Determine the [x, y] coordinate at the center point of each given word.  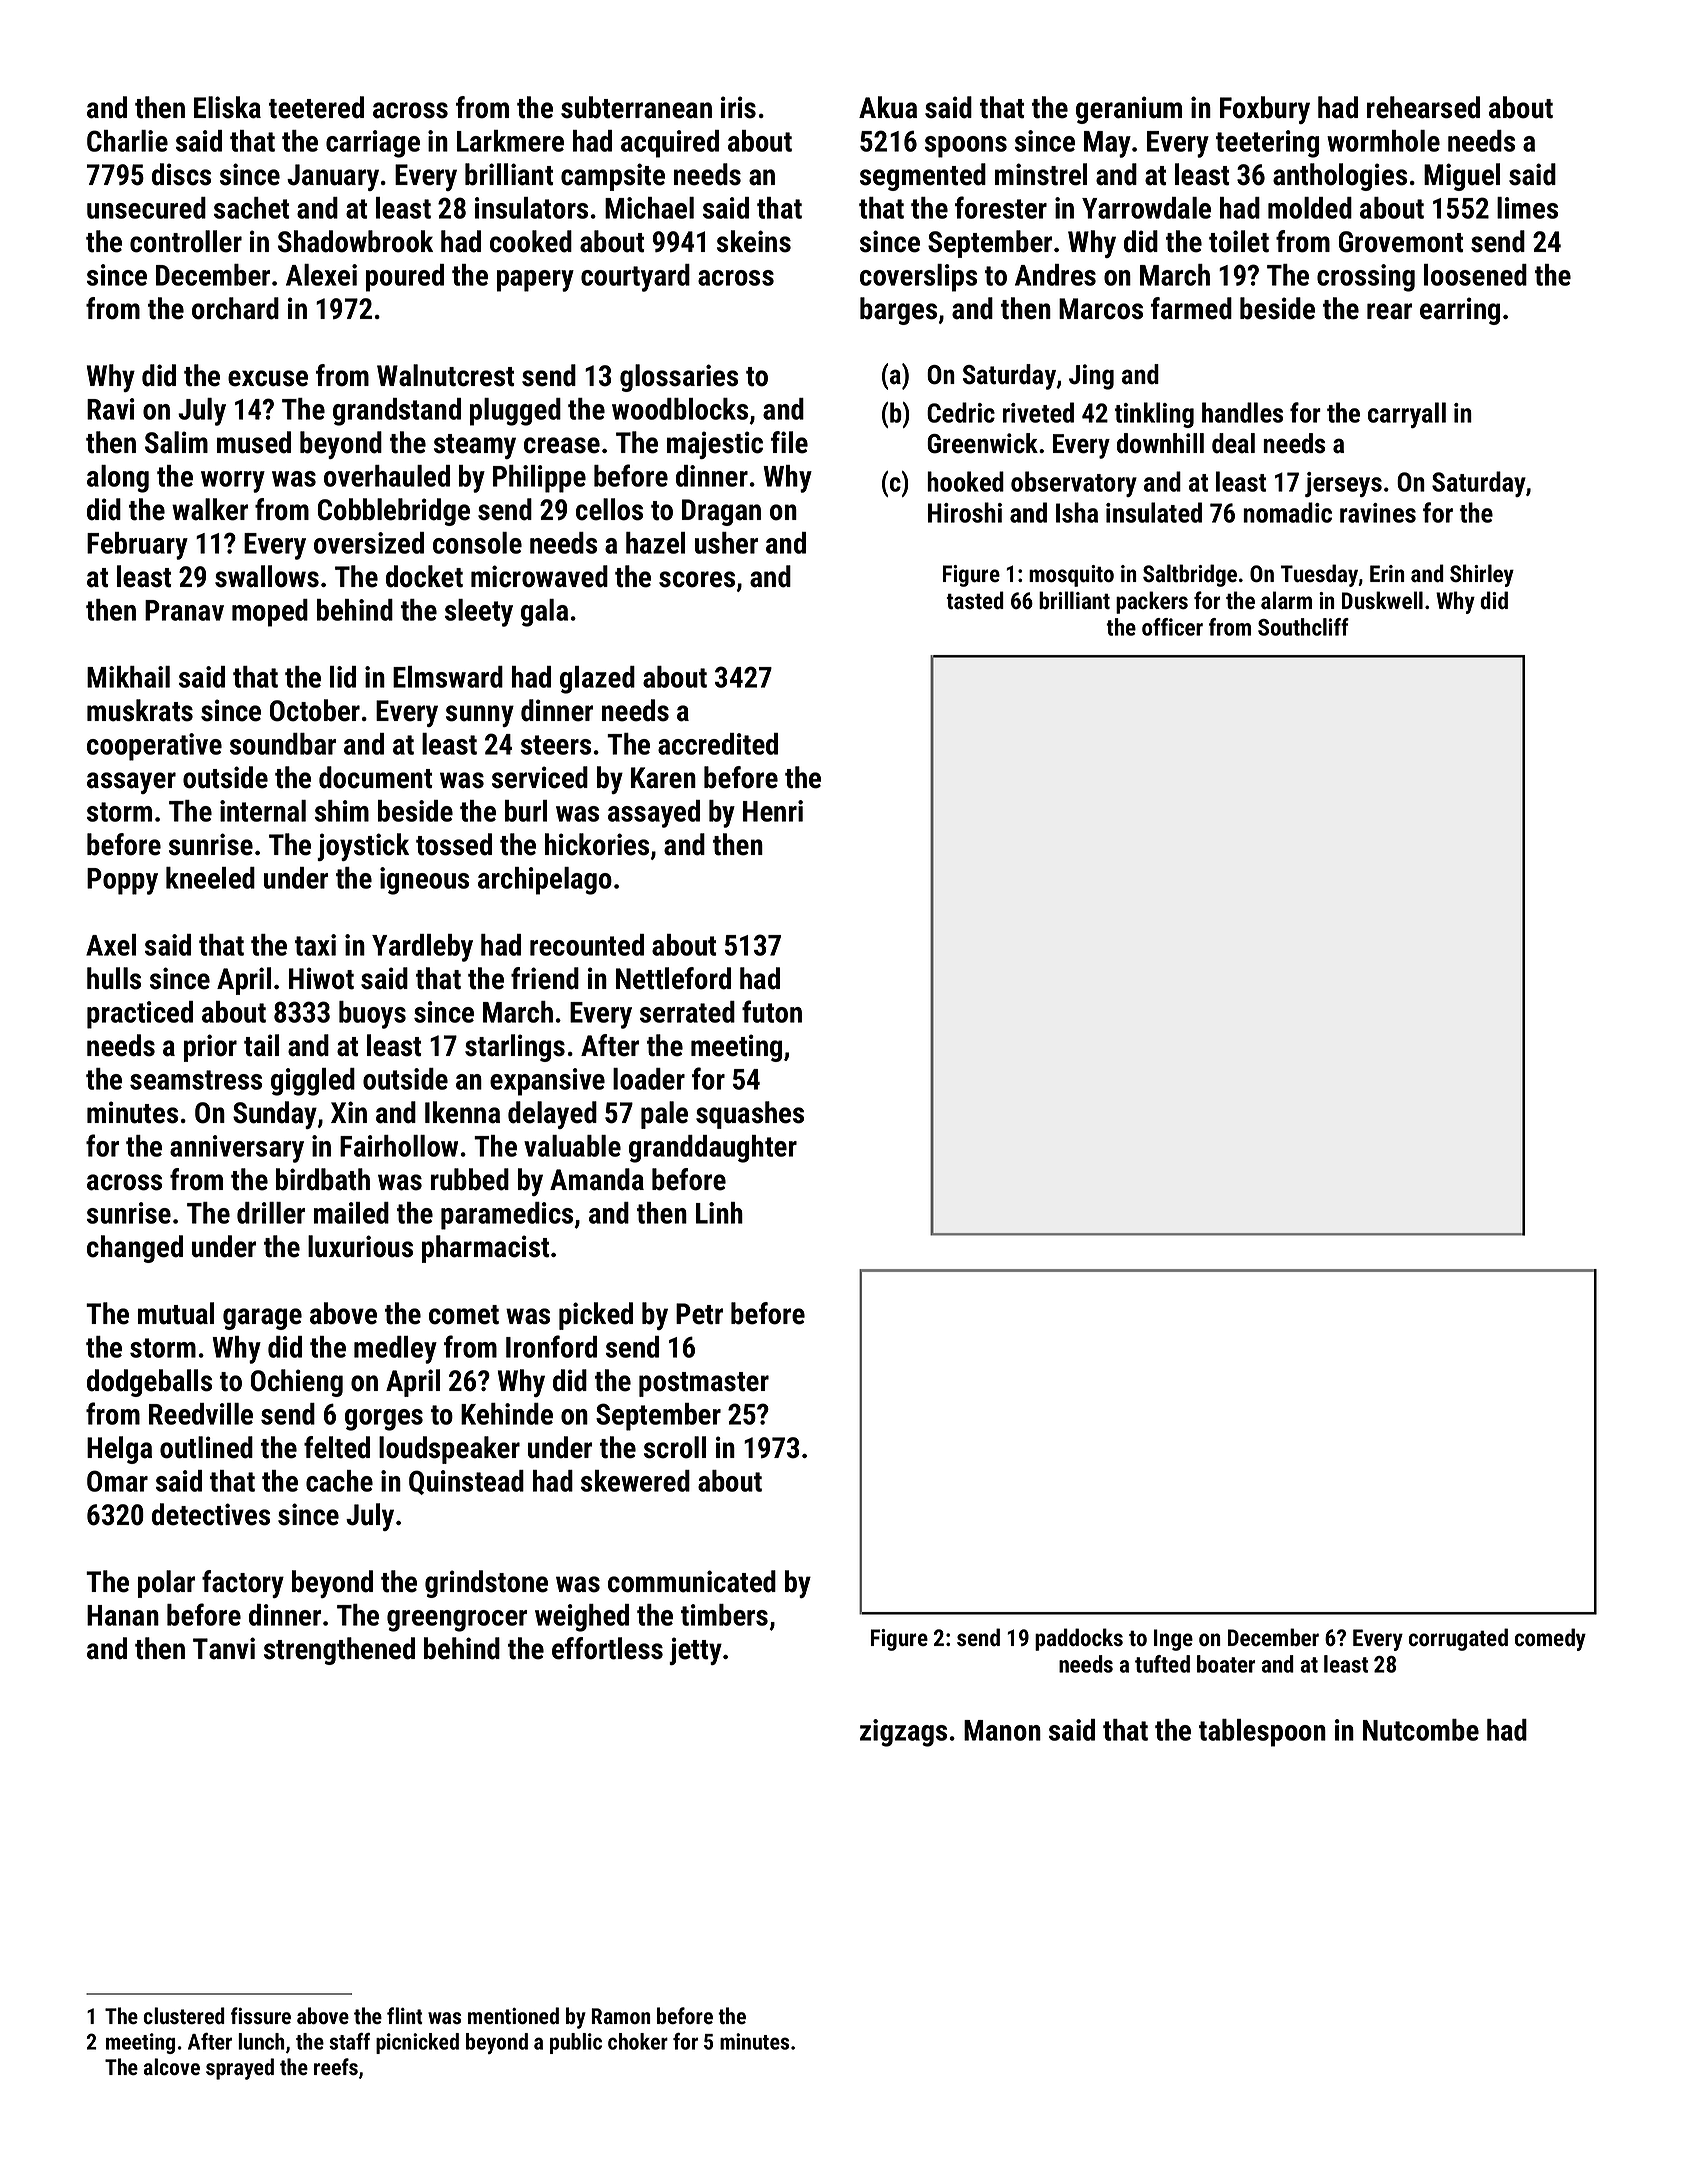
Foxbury [1265, 110]
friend [545, 978]
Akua [888, 107]
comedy [1550, 1639]
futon [772, 1011]
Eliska [227, 107]
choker [638, 2041]
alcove [172, 2066]
